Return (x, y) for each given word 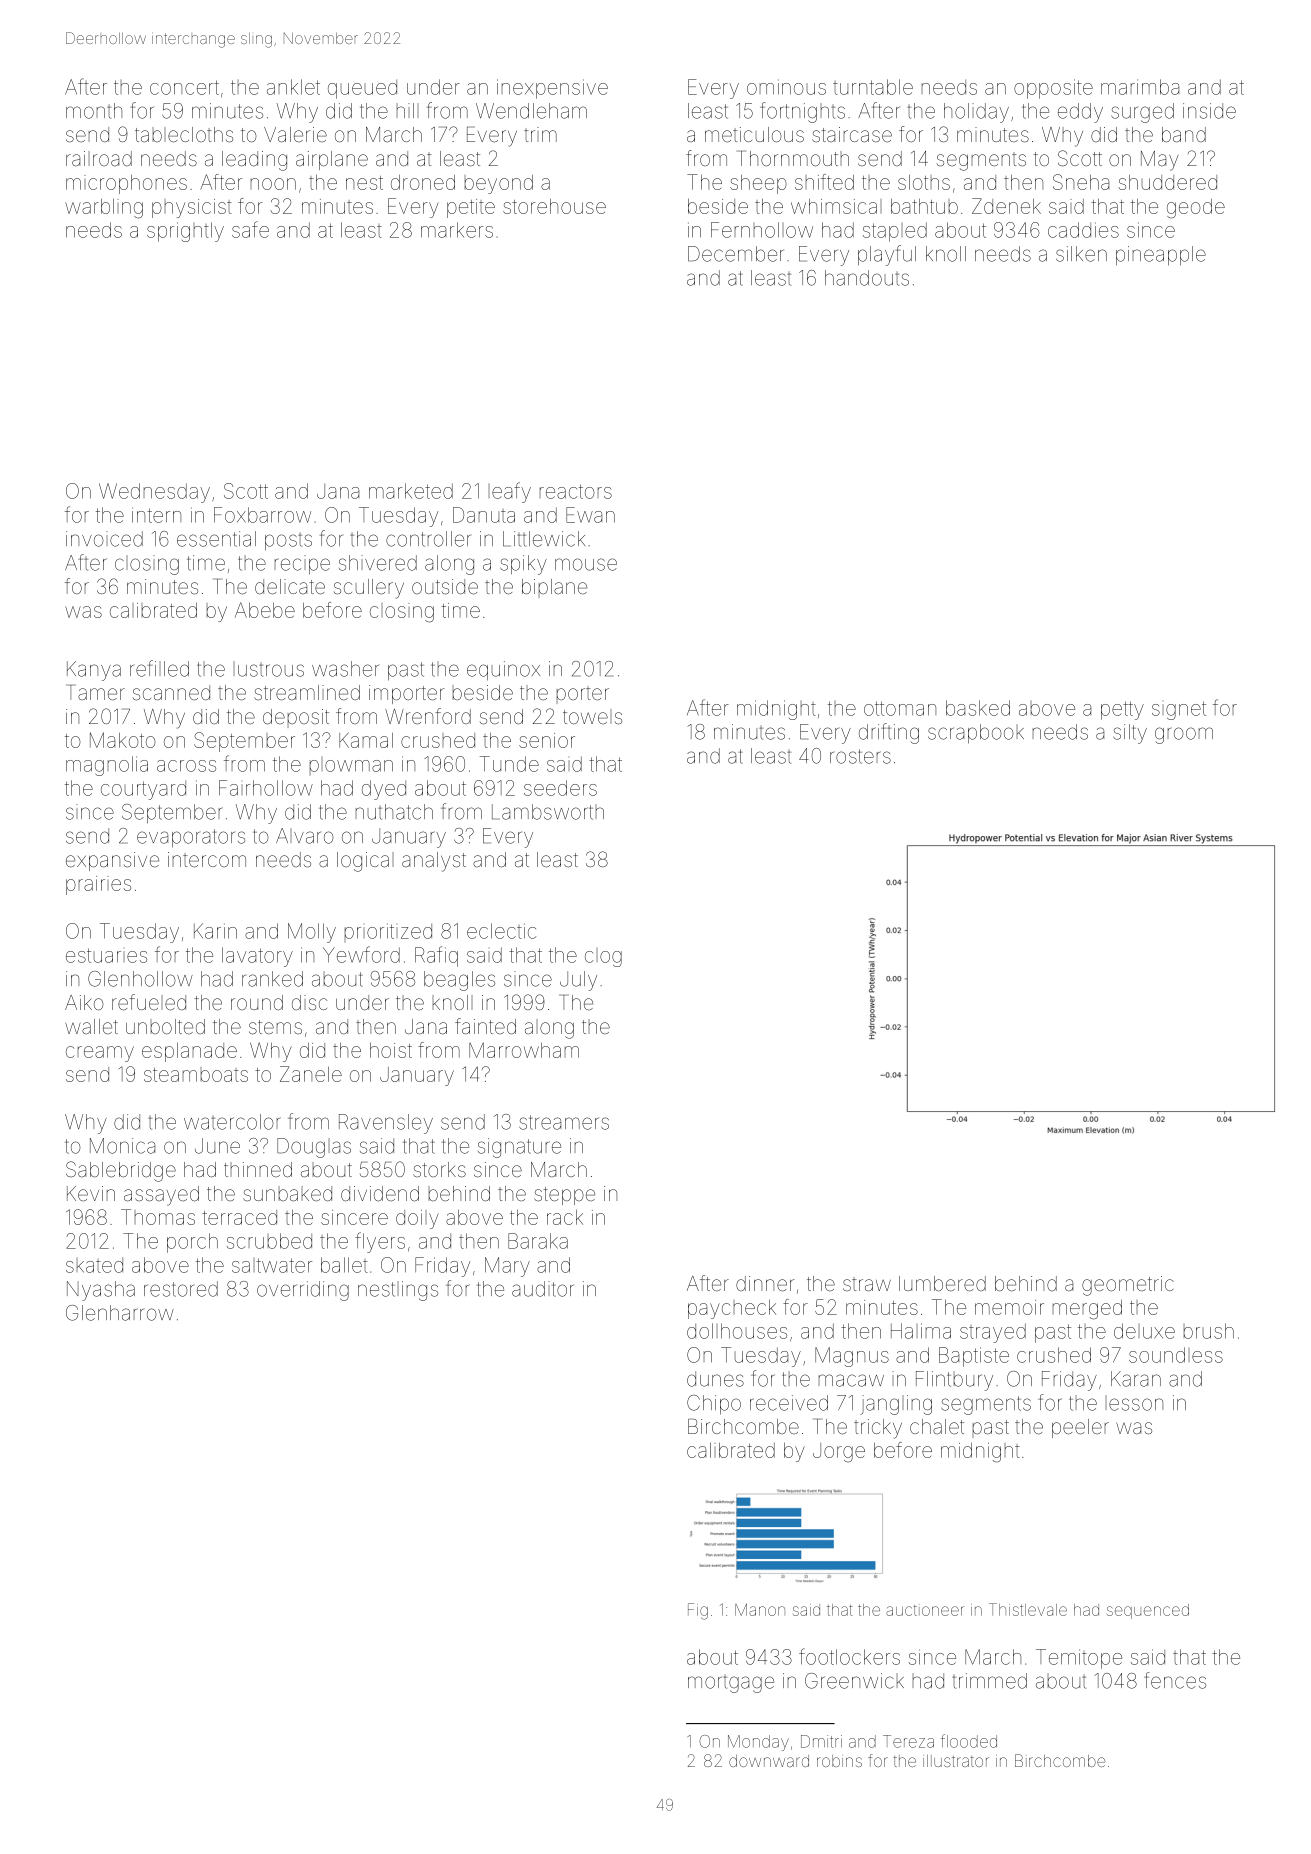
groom (1184, 735)
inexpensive (552, 89)
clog (603, 957)
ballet (344, 1265)
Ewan (590, 515)
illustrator (956, 1761)
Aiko (84, 1002)
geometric (1128, 1286)
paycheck (732, 1309)
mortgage (731, 1684)
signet (1179, 710)
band (1184, 134)
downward (769, 1761)
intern (156, 515)
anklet (293, 87)
